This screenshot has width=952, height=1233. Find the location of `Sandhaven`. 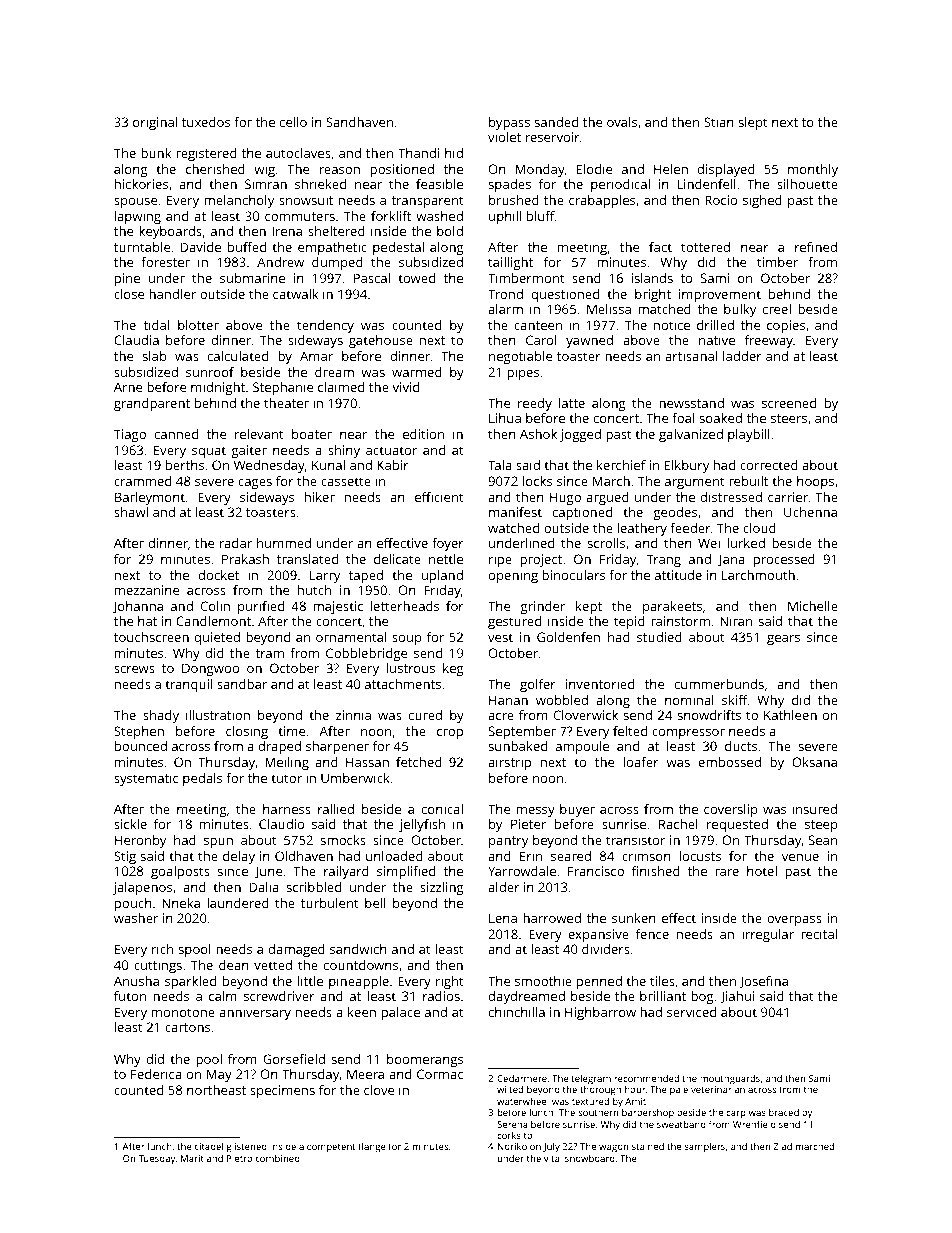

Sandhaven is located at coordinates (359, 122).
